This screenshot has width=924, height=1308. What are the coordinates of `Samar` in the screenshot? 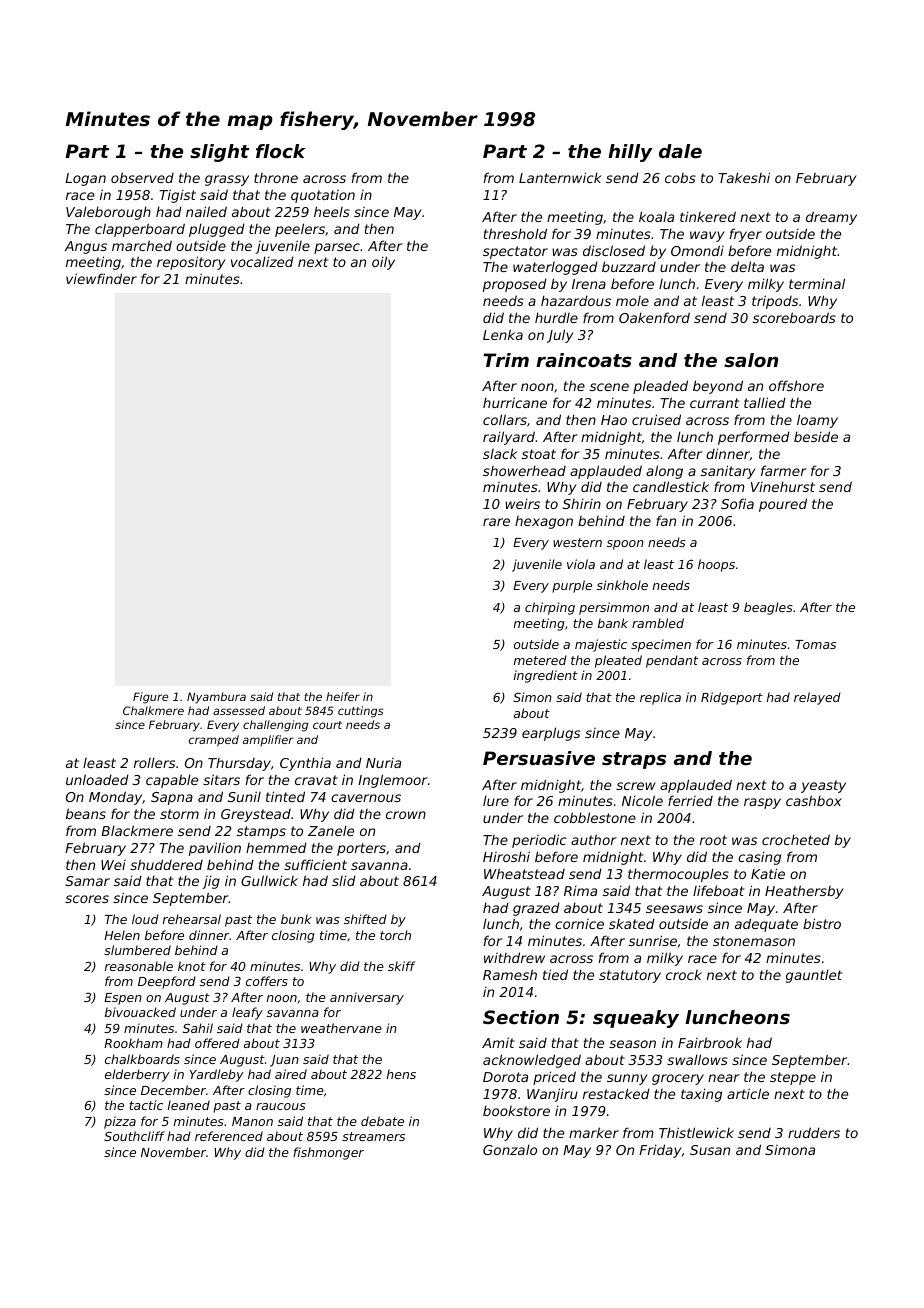 It's located at (87, 881).
